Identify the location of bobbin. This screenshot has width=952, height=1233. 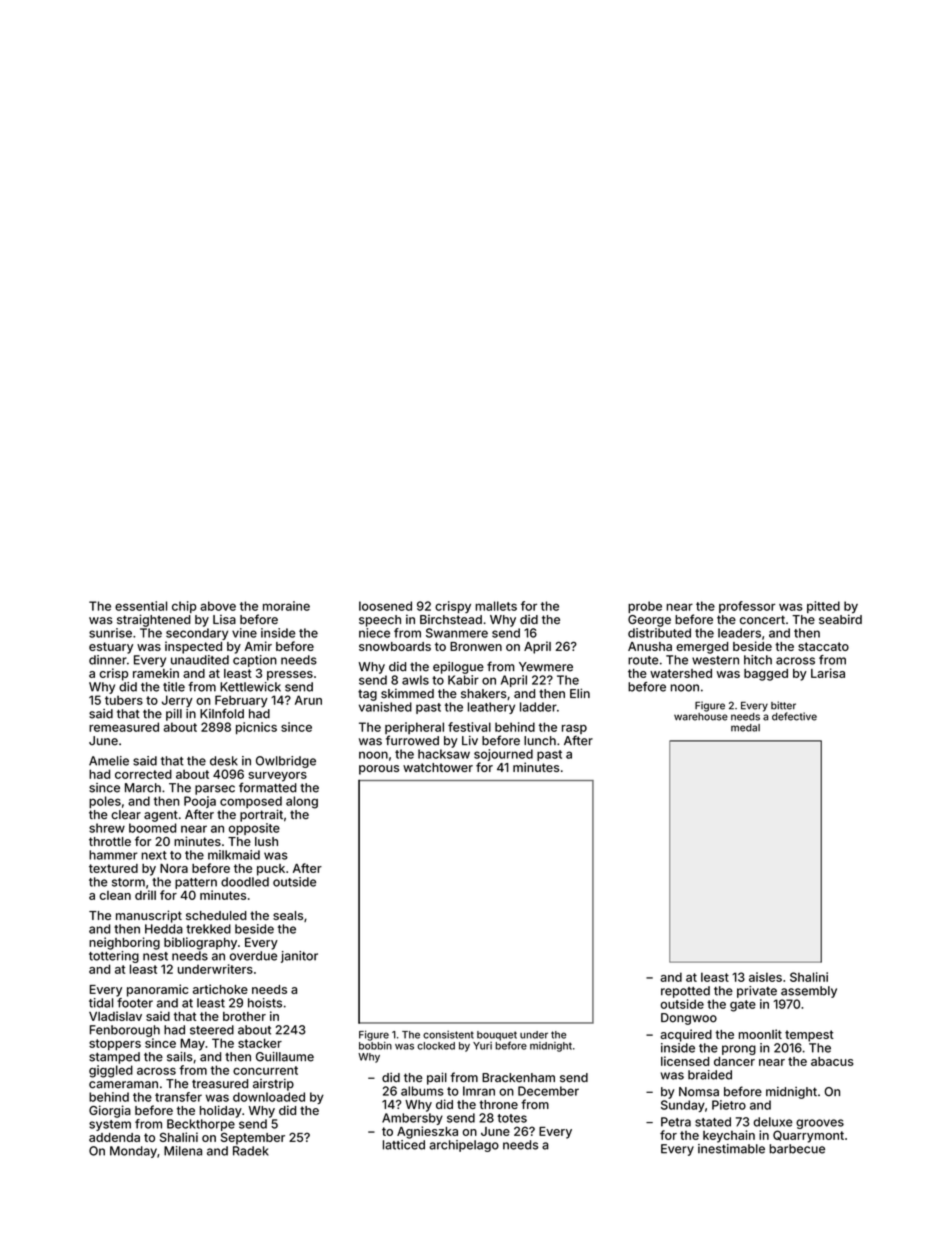
(375, 1045).
